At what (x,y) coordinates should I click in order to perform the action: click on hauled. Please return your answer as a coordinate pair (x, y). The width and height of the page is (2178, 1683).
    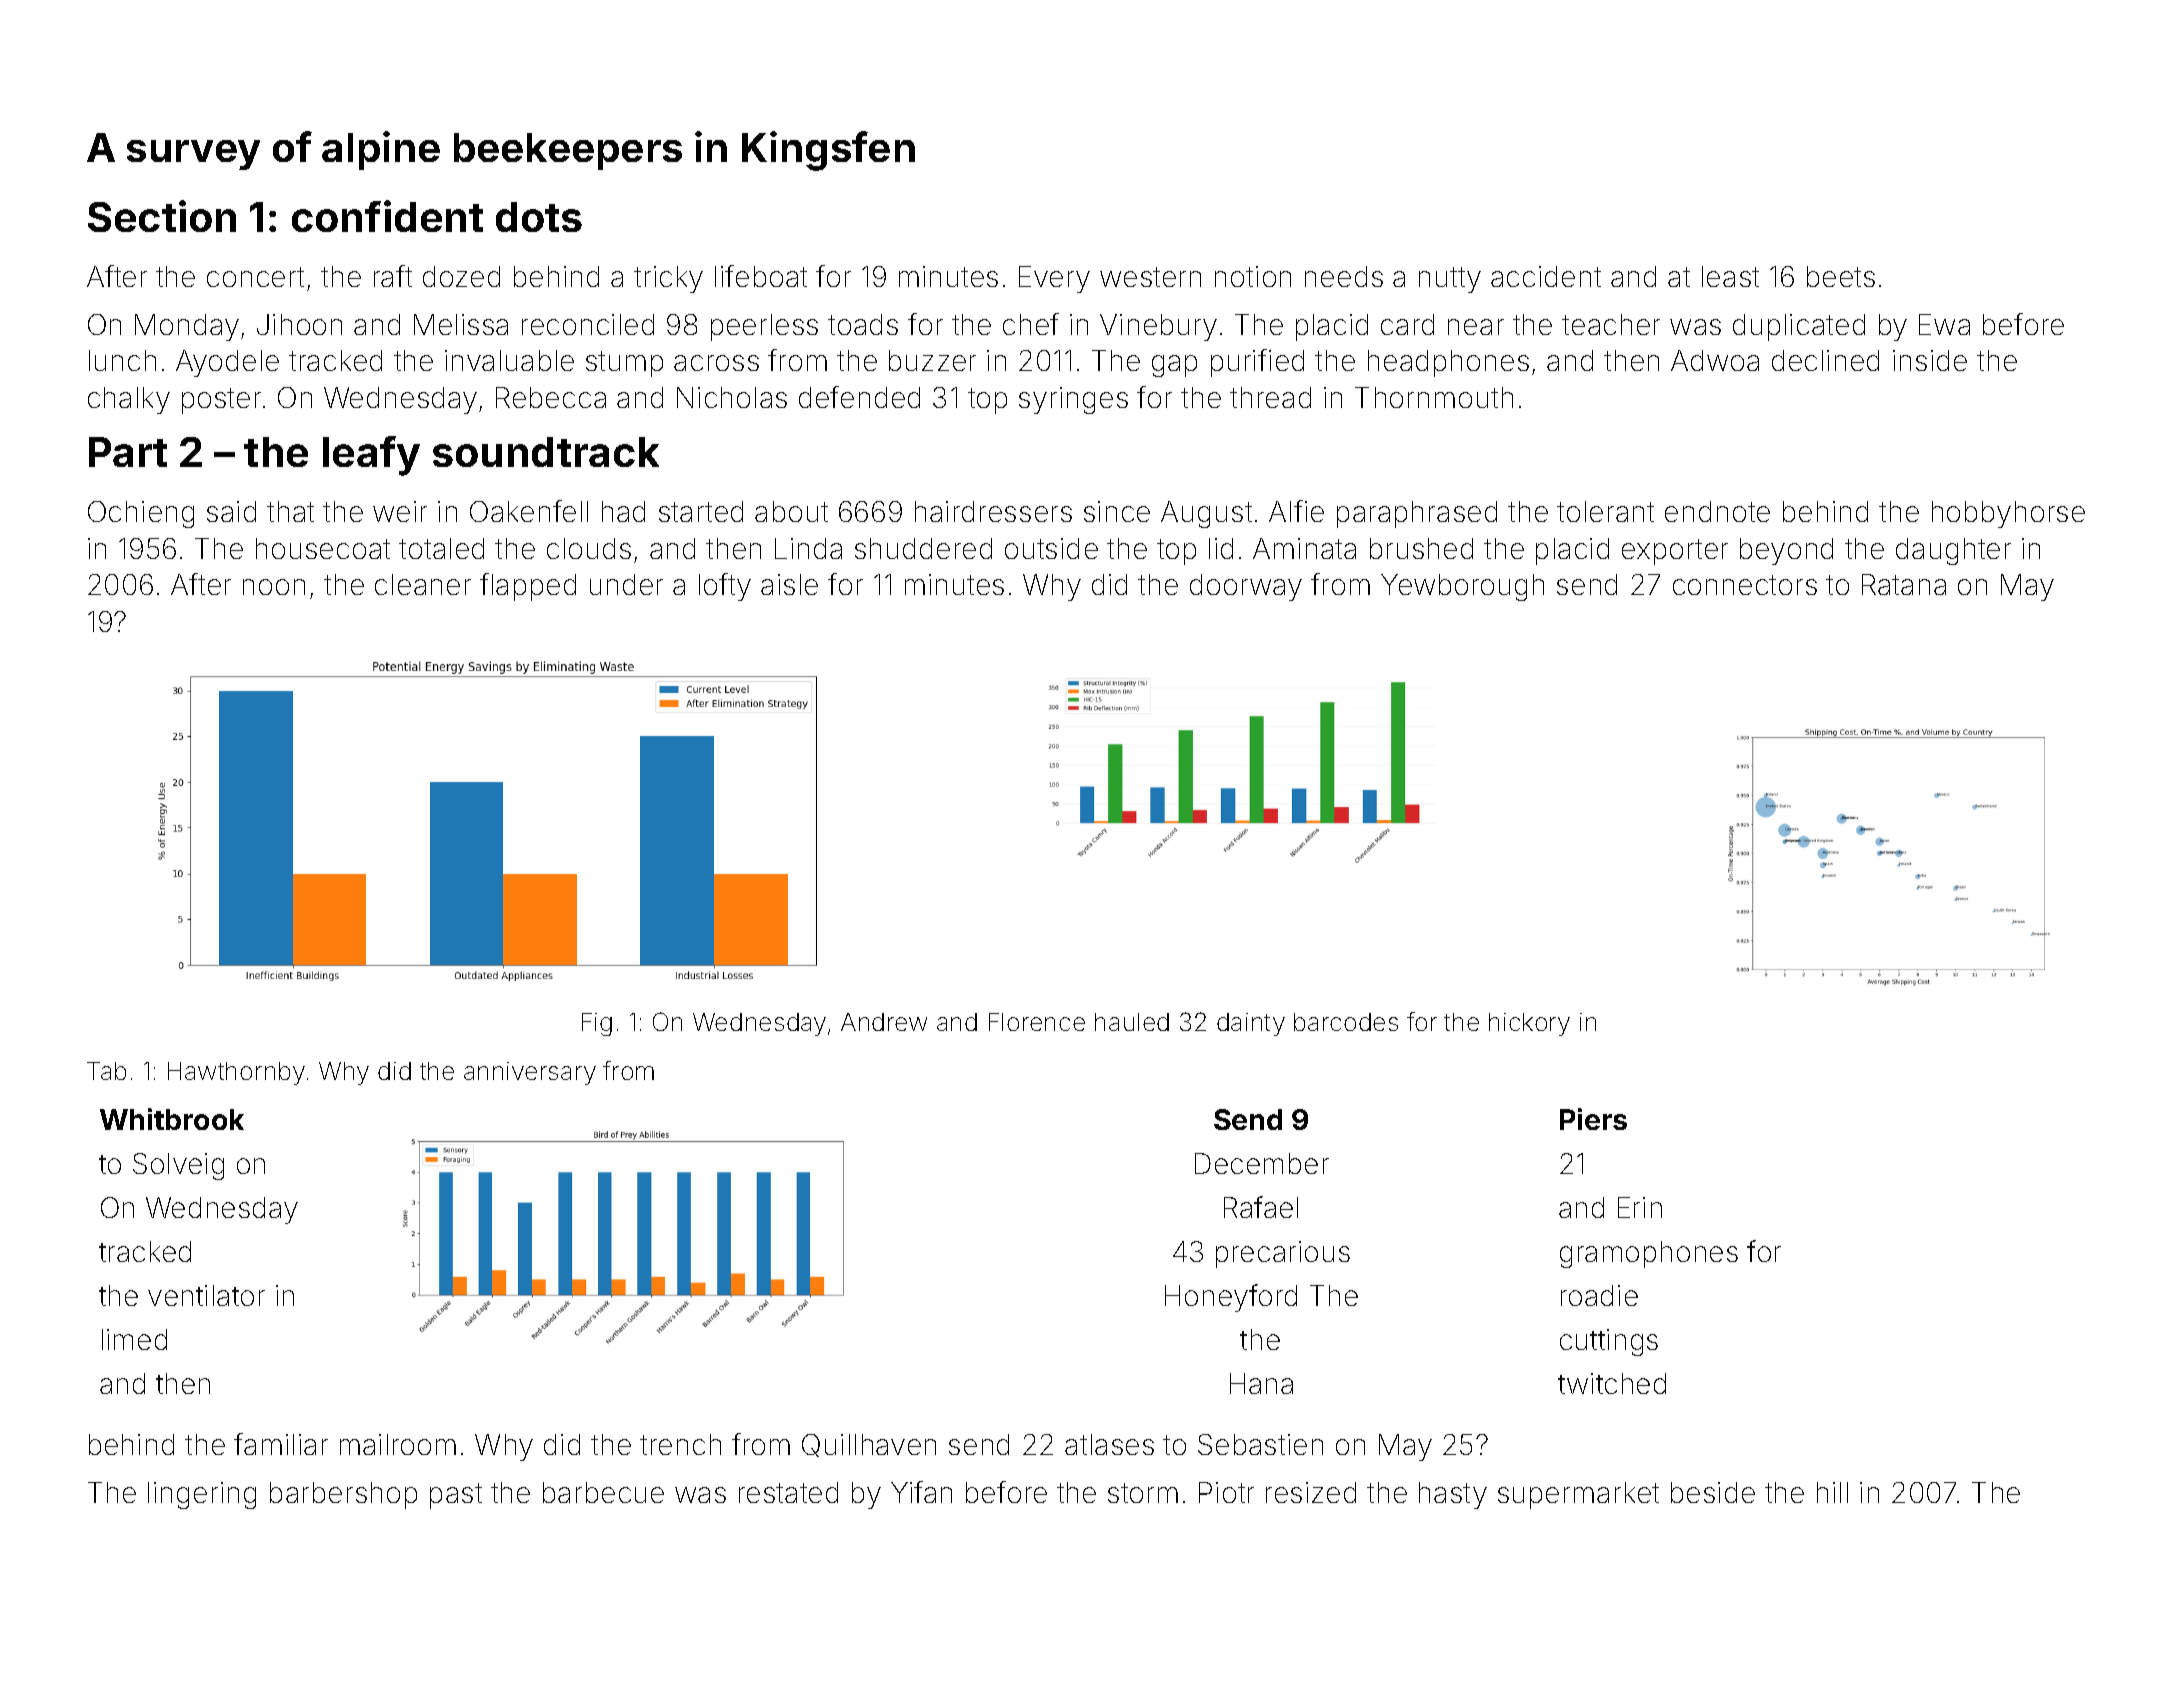
    Looking at the image, I should click on (1132, 1022).
